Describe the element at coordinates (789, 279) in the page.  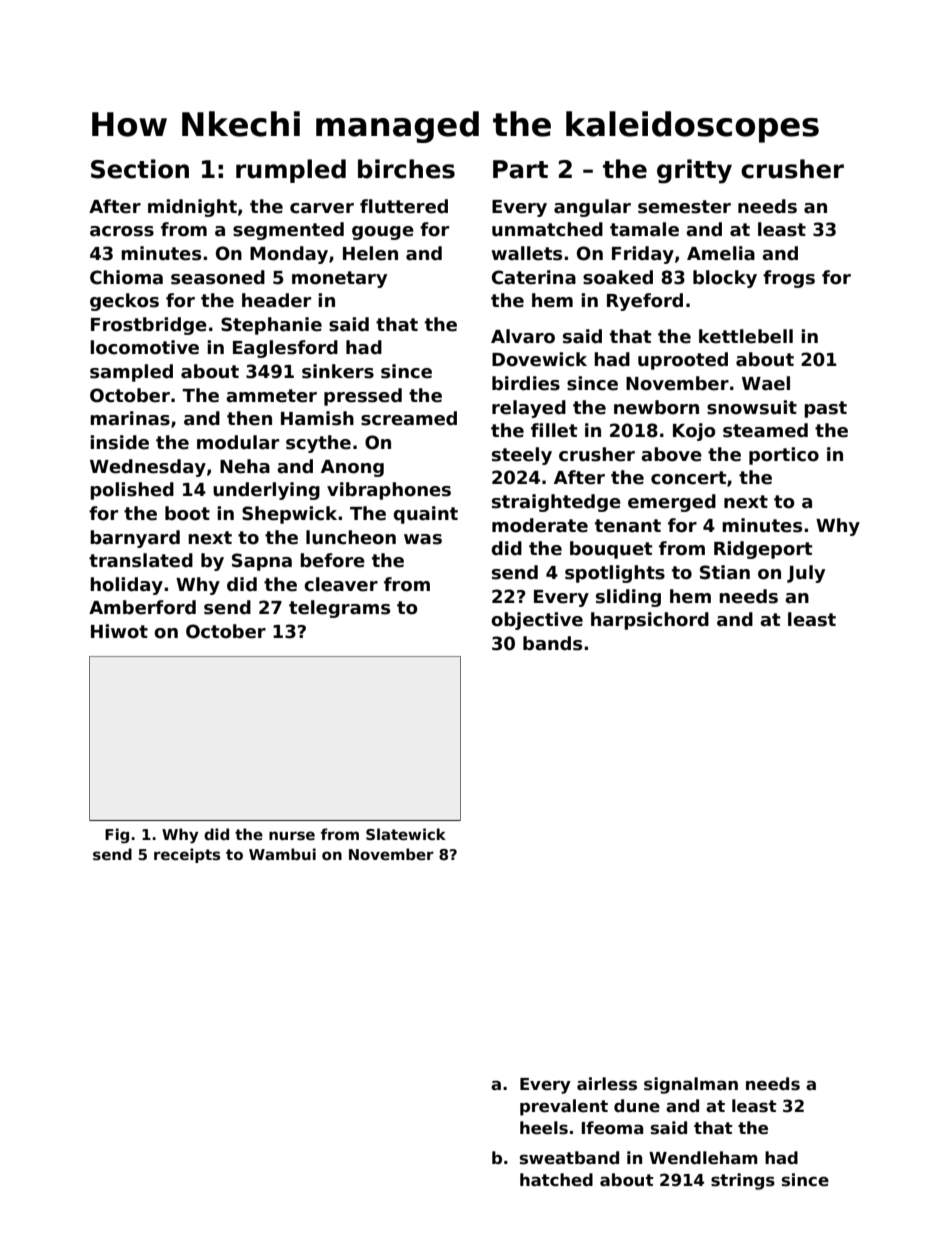
I see `frogs` at that location.
